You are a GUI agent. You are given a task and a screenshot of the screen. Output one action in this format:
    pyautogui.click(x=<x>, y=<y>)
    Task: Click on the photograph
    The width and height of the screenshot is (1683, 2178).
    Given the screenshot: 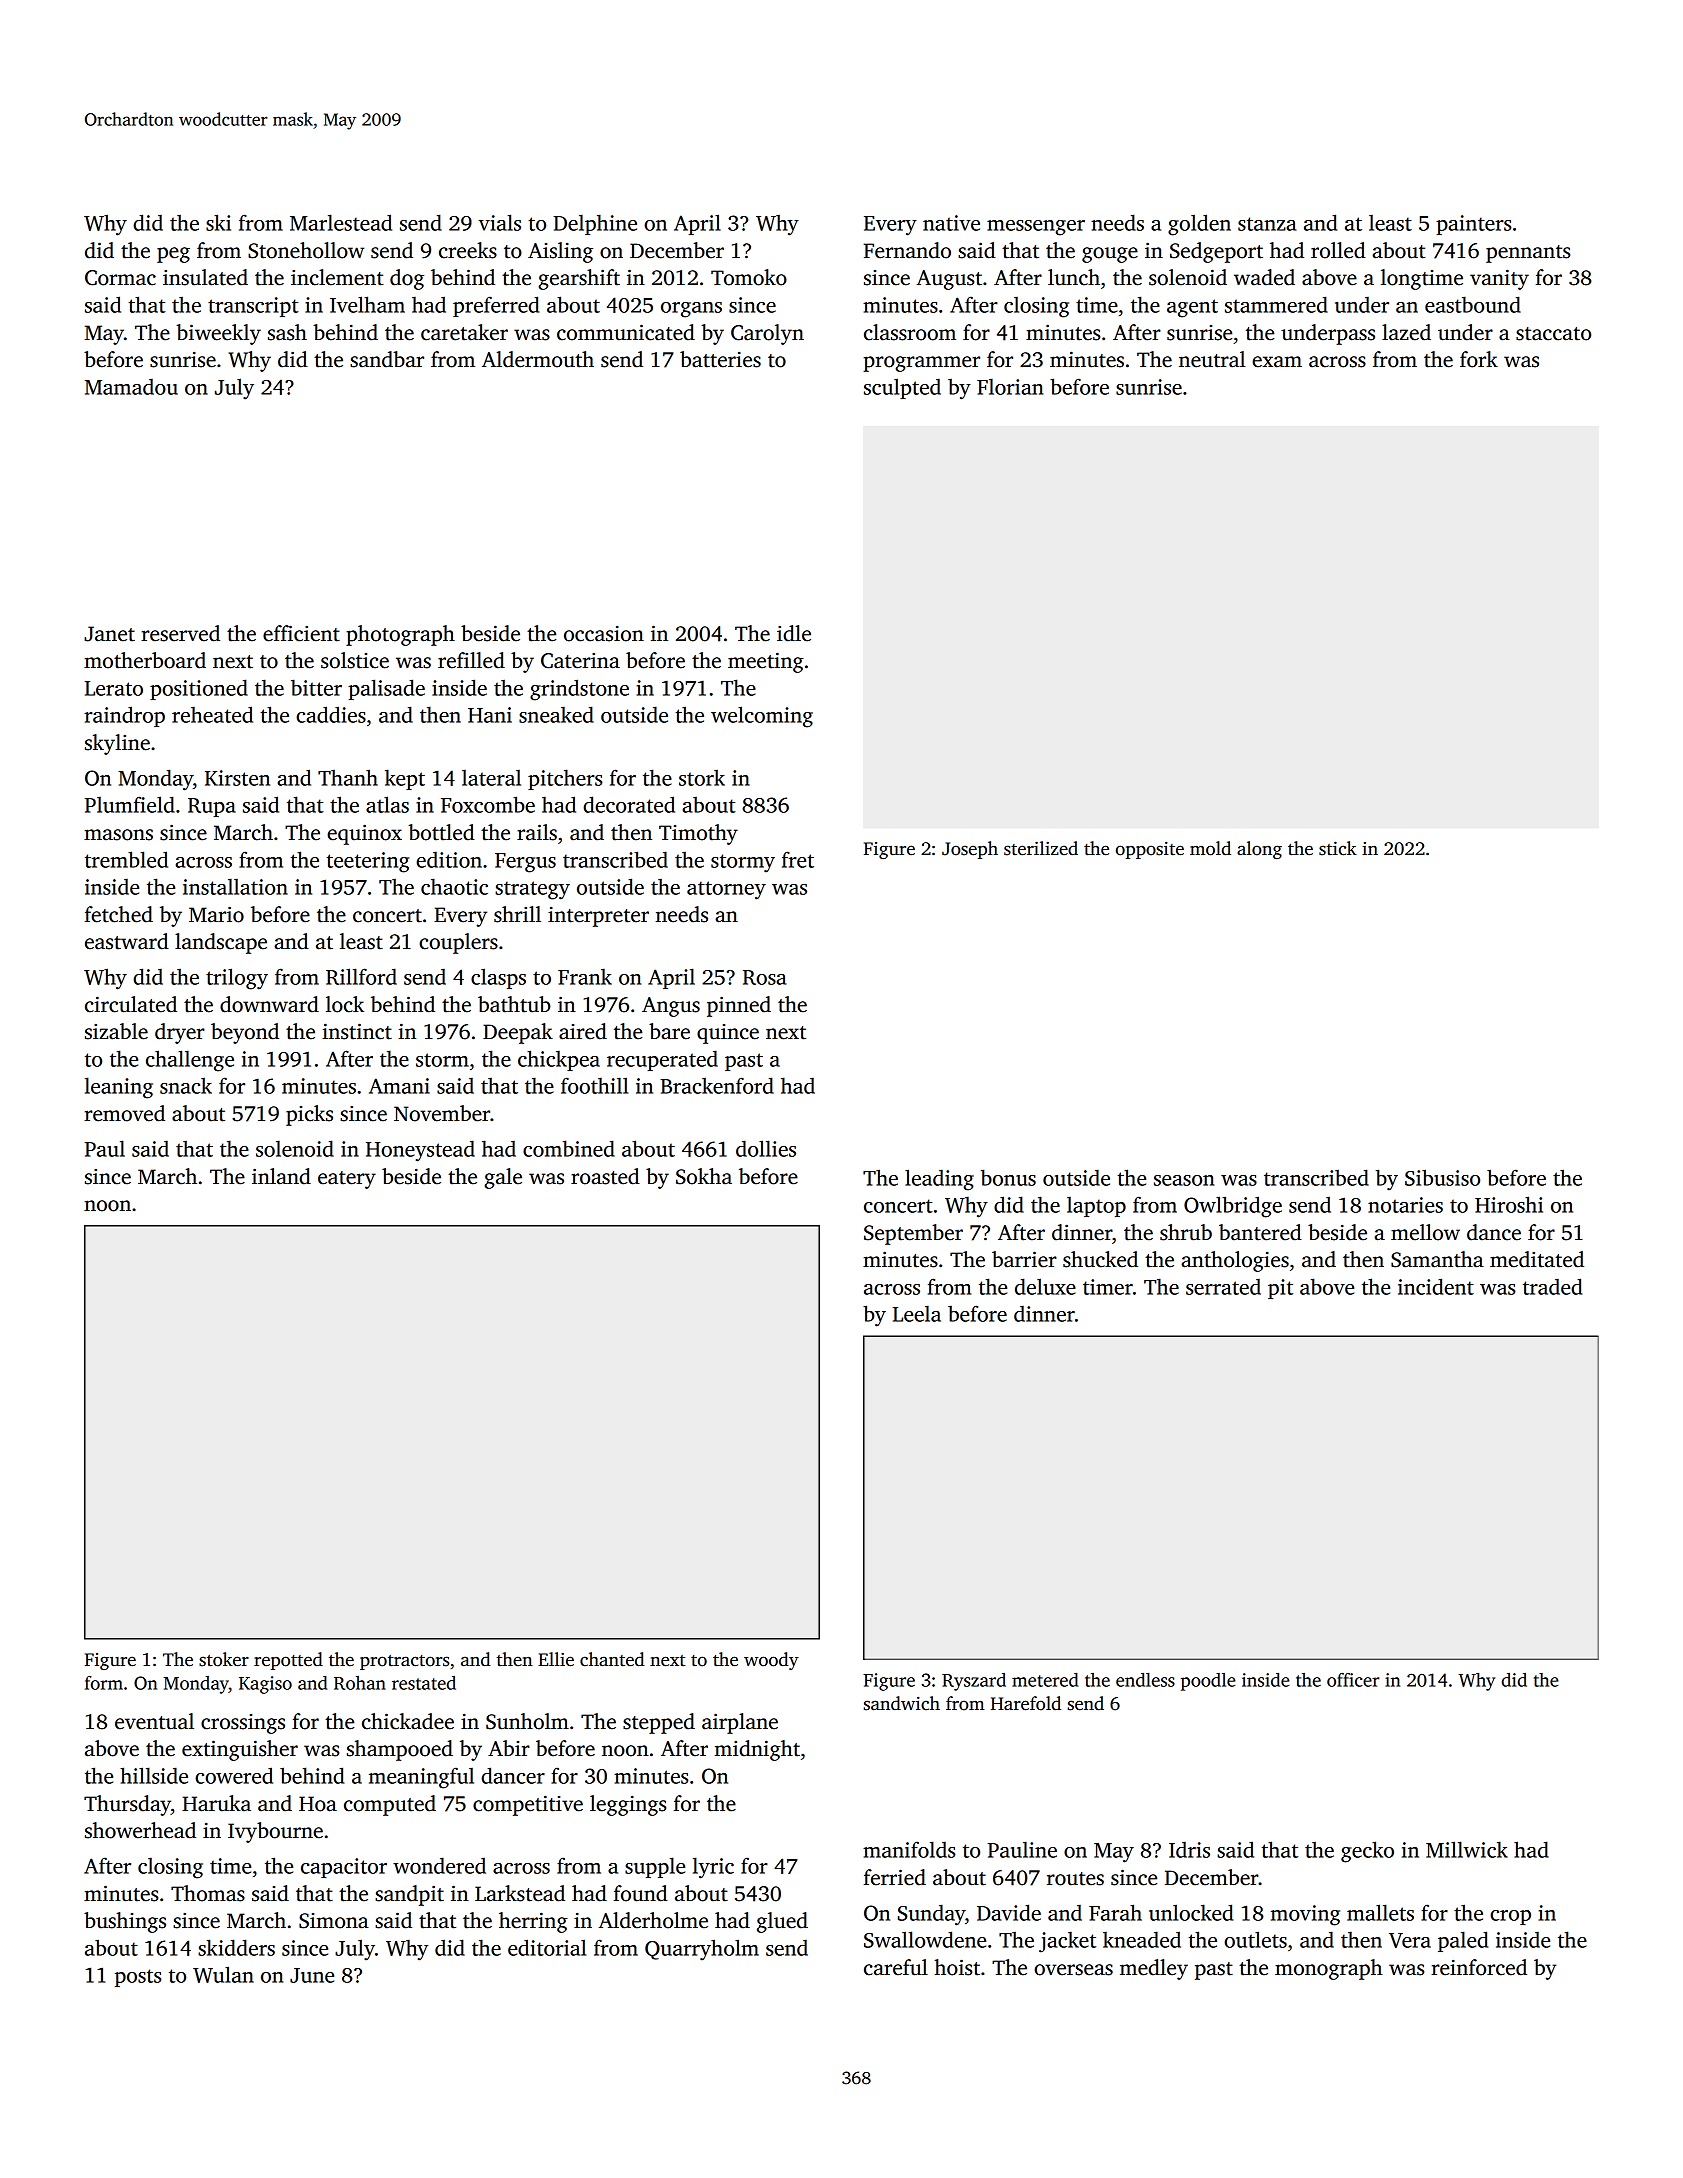 What is the action you would take?
    pyautogui.click(x=400, y=635)
